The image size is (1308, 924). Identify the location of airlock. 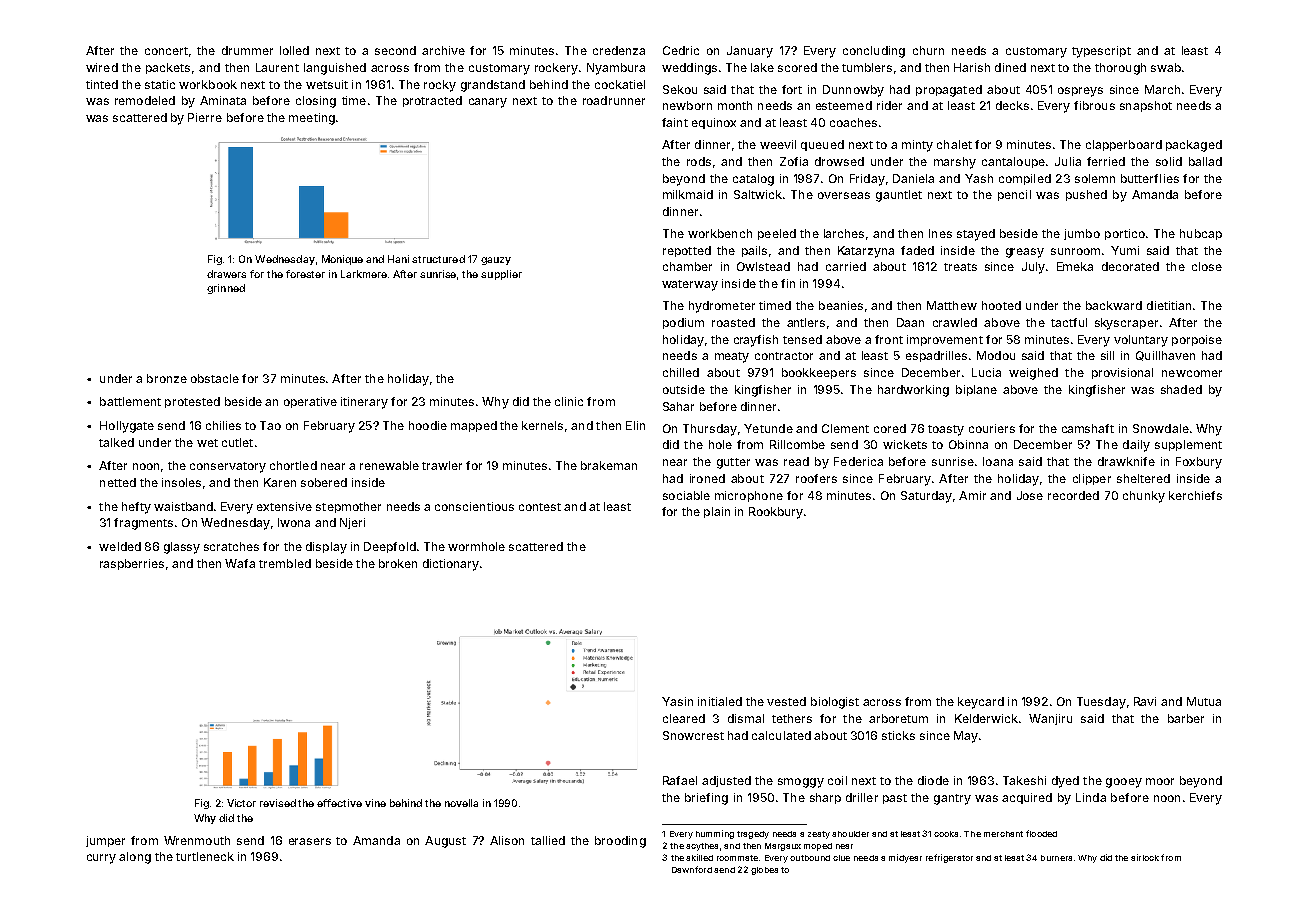
(1145, 857).
